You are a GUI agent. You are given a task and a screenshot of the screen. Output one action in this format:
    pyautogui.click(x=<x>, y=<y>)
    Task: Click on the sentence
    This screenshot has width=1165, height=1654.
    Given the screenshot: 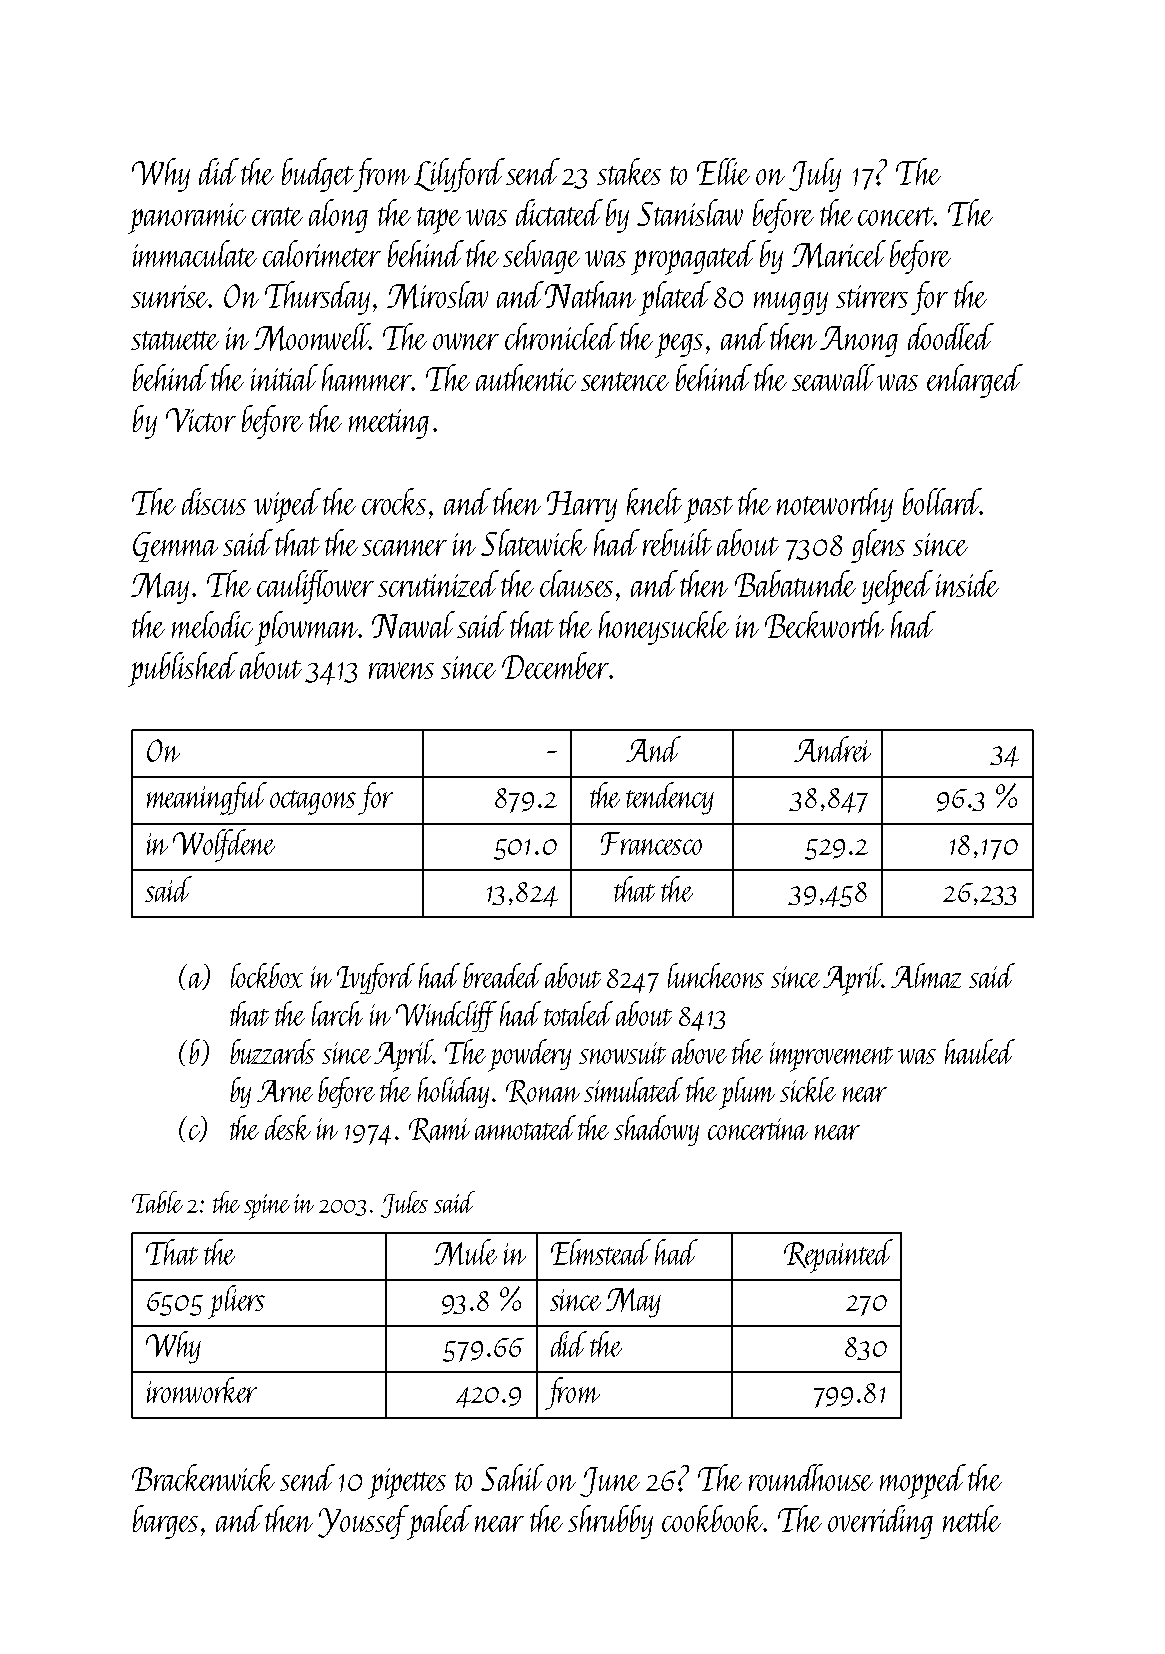 What is the action you would take?
    pyautogui.click(x=625, y=381)
